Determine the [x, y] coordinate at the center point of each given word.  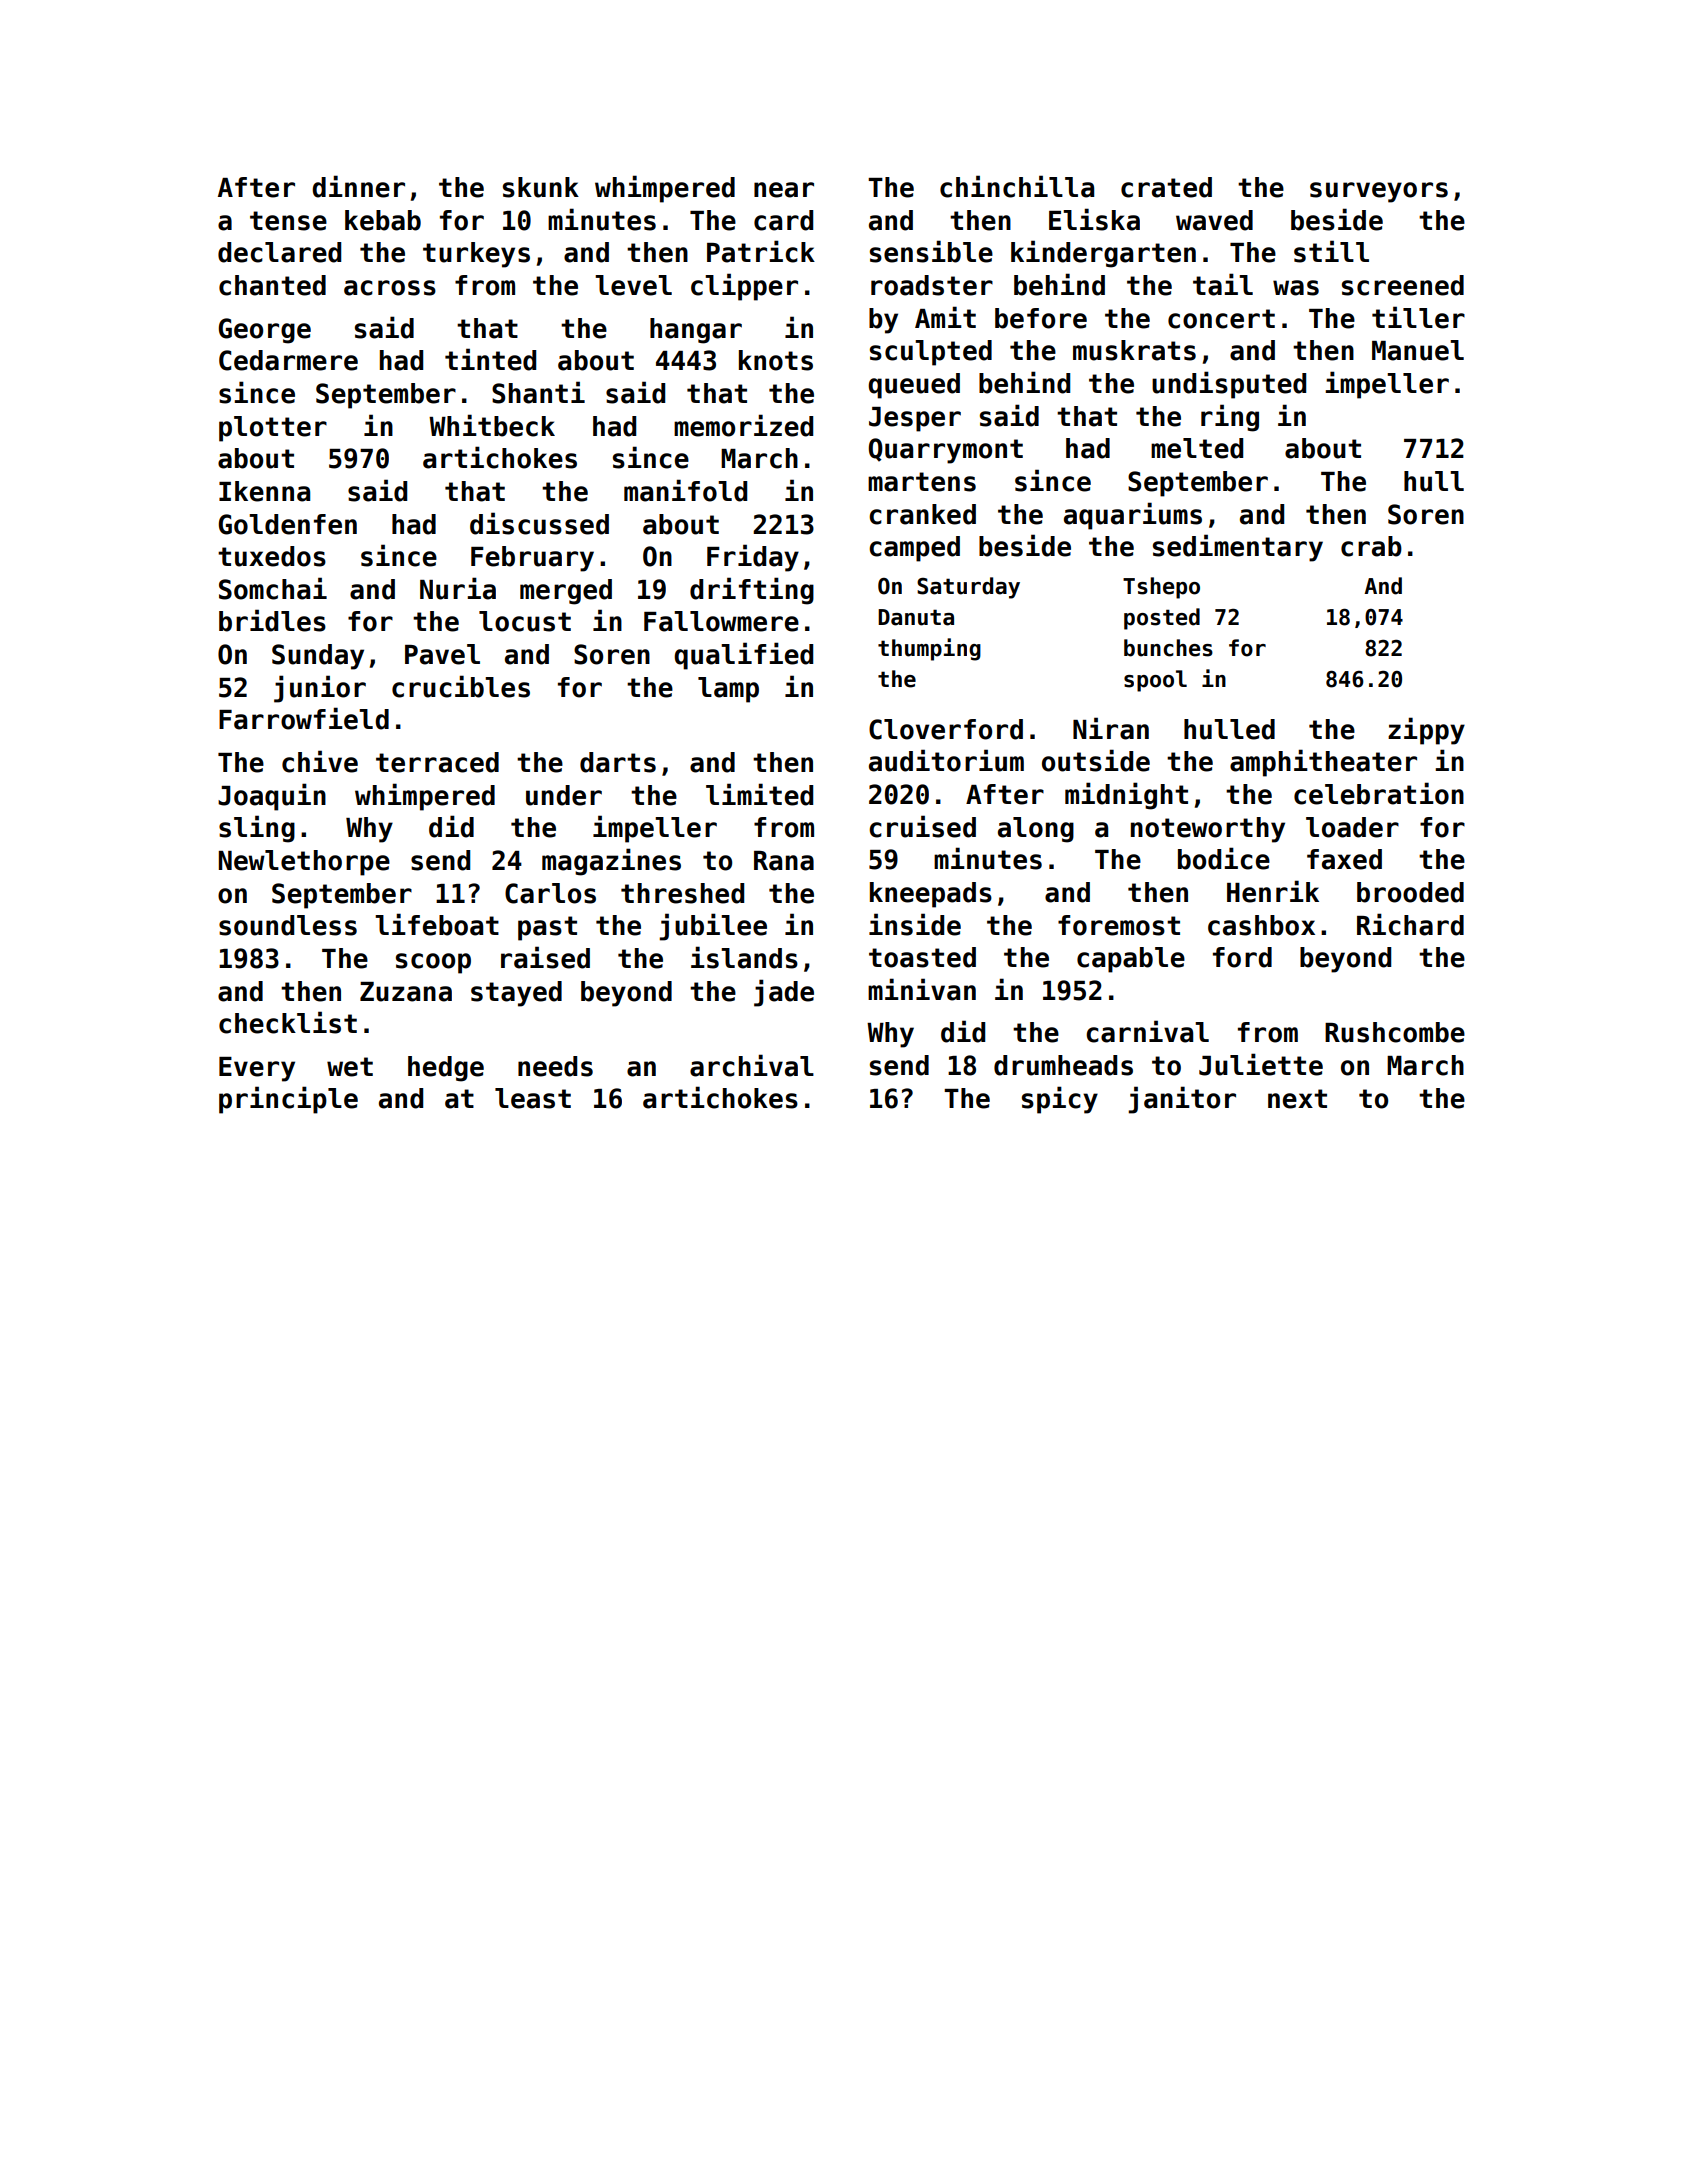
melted [1197, 448]
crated [1166, 187]
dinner [358, 186]
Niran [1111, 728]
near [784, 190]
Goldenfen [288, 524]
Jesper [915, 419]
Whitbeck [492, 425]
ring [1230, 418]
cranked [922, 514]
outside [1096, 760]
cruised [922, 826]
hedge [446, 1069]
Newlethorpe [304, 863]
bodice [1224, 858]
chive [320, 761]
